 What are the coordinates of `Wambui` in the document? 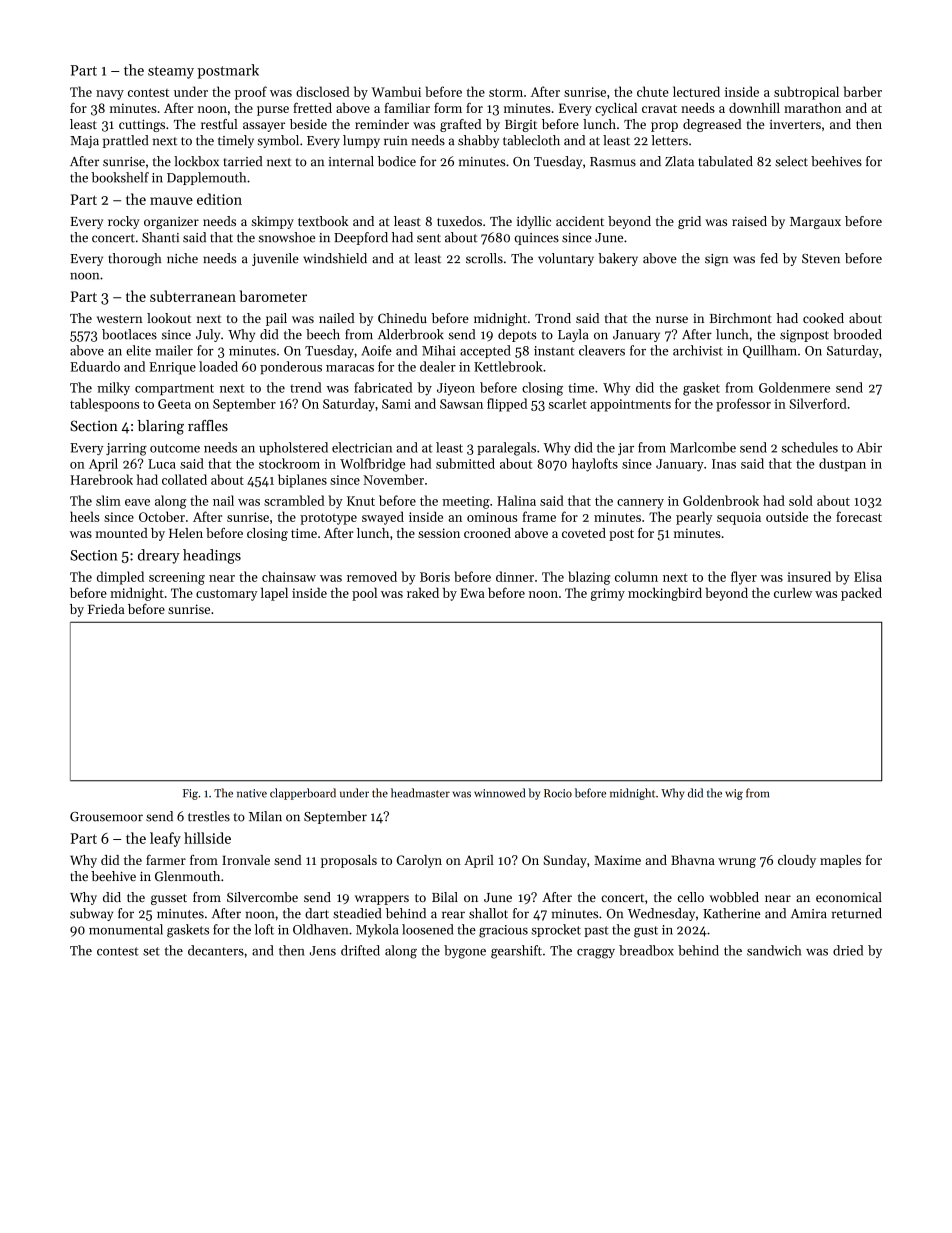 It's located at (396, 91).
